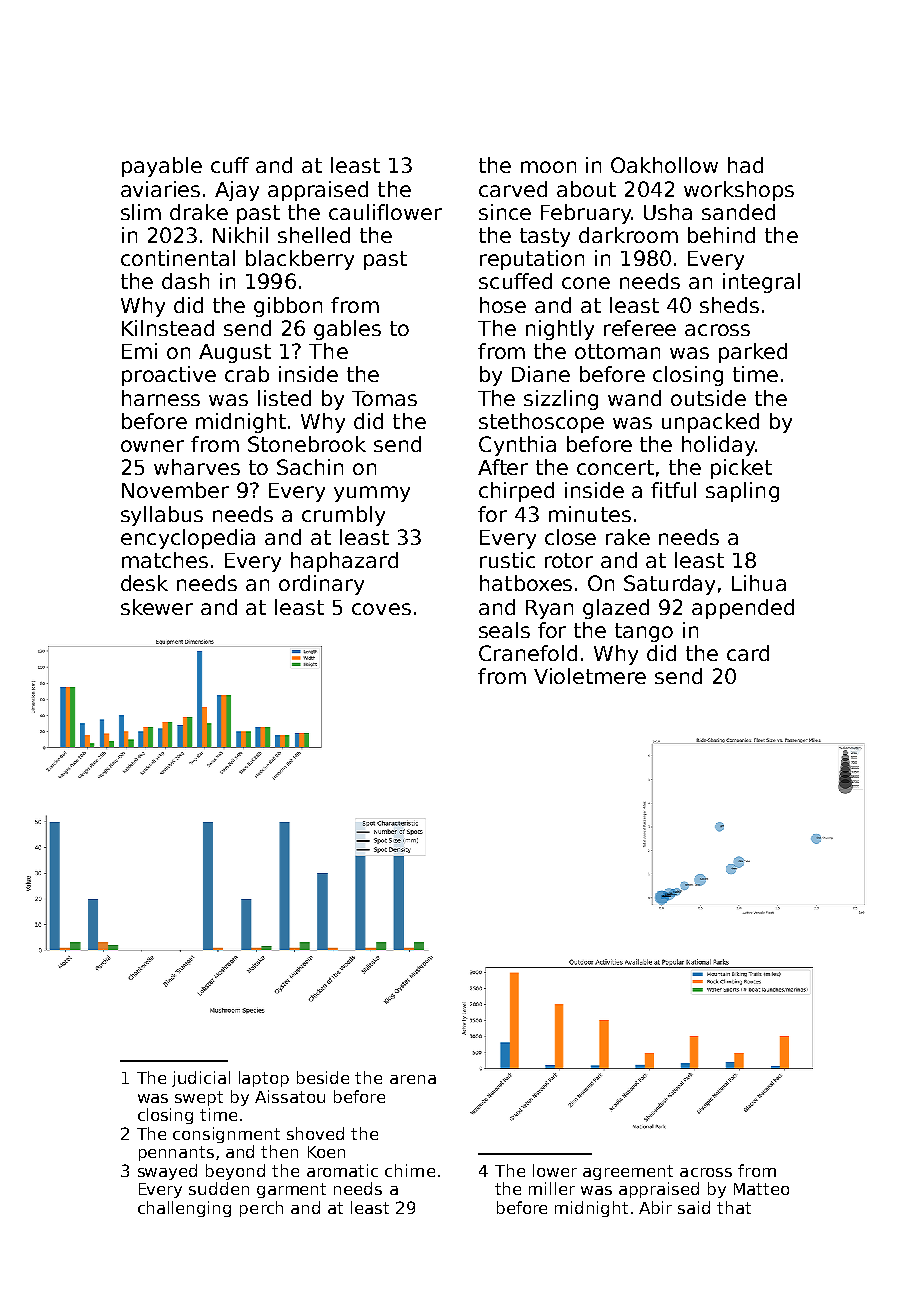 This screenshot has height=1311, width=924. Describe the element at coordinates (197, 467) in the screenshot. I see `wharves` at that location.
